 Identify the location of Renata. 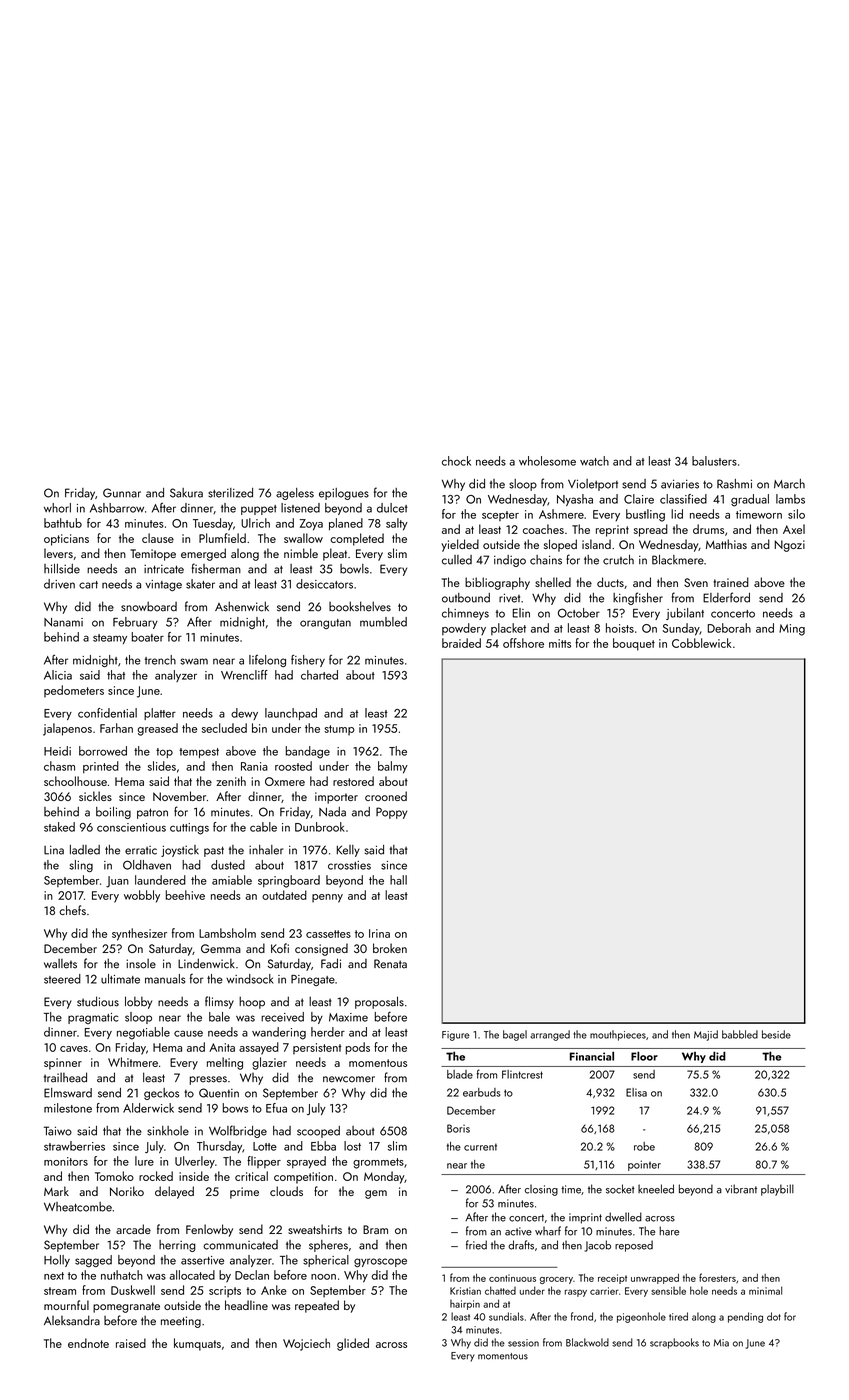
(390, 964).
